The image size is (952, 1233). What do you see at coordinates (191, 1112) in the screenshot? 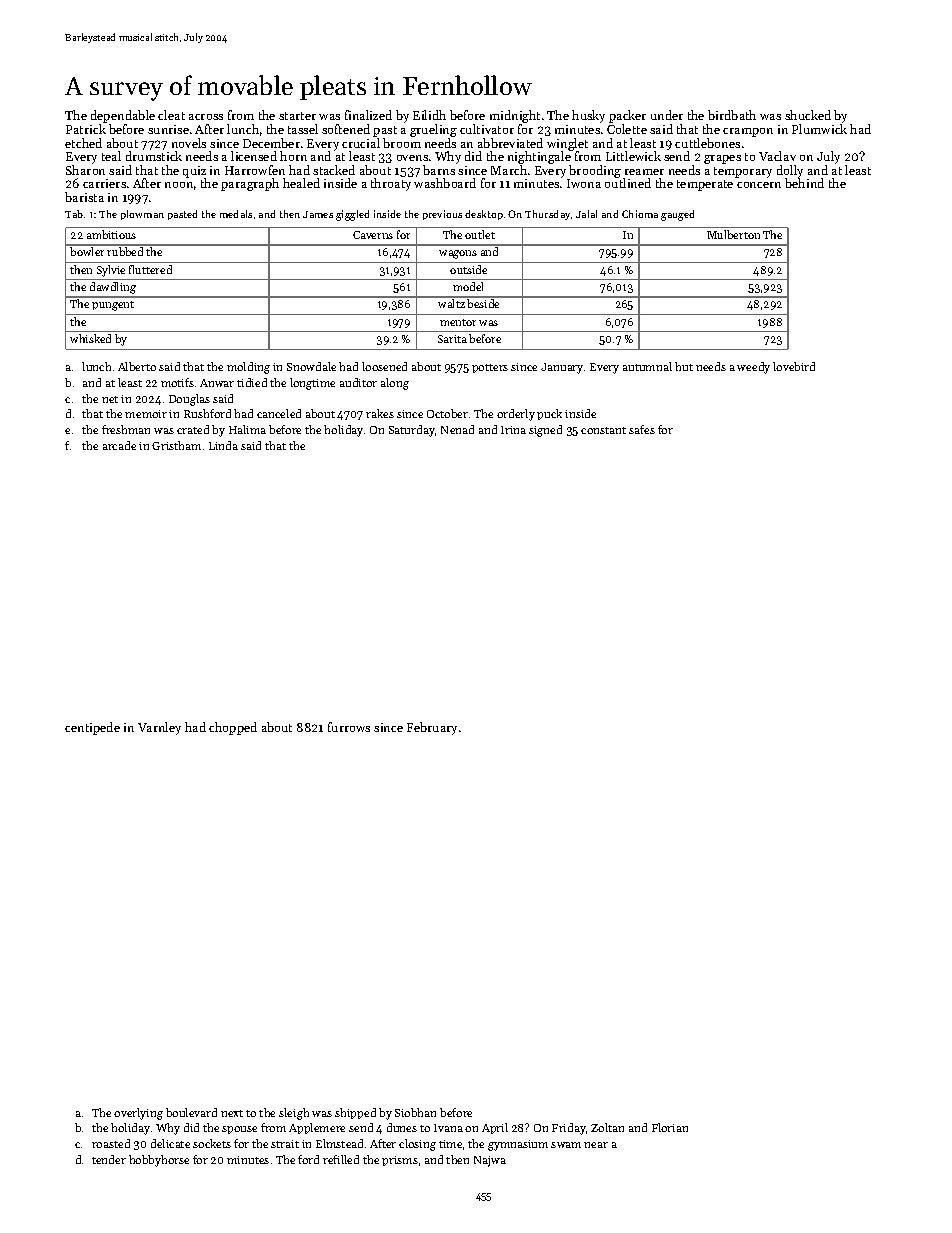
I see `boulevard` at bounding box center [191, 1112].
